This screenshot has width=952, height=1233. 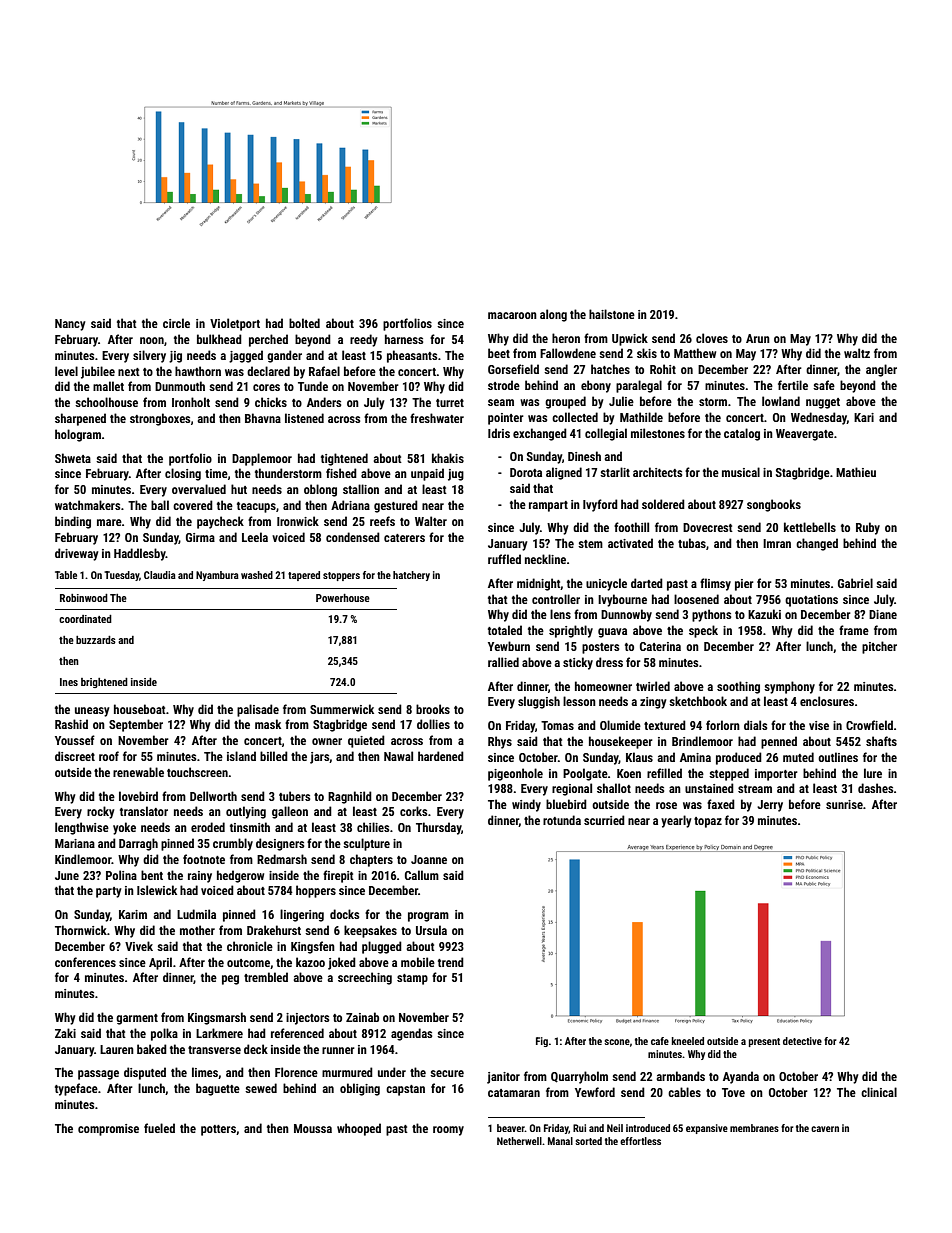 I want to click on Netherwell, so click(x=519, y=1141).
